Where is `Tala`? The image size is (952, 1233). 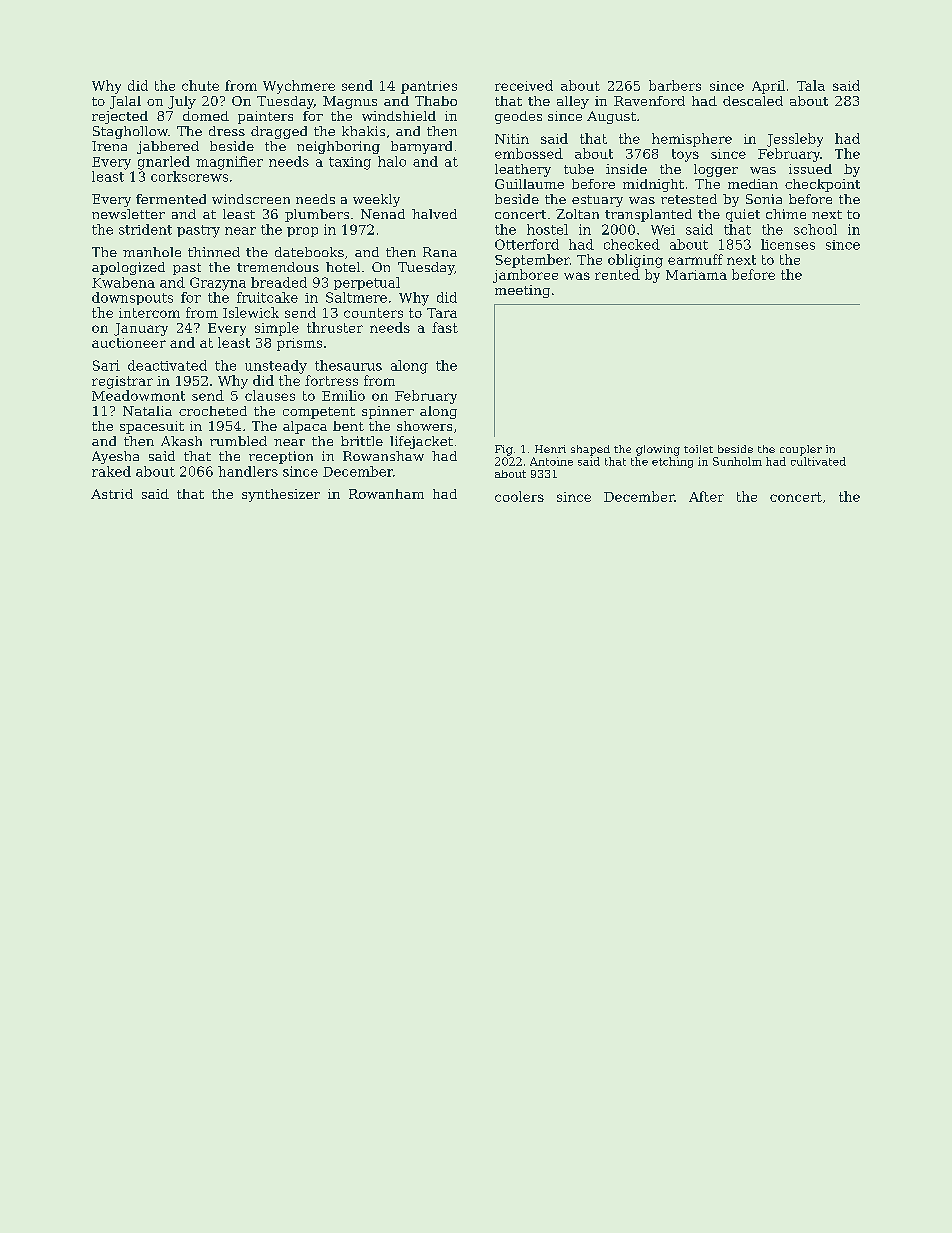 Tala is located at coordinates (811, 85).
